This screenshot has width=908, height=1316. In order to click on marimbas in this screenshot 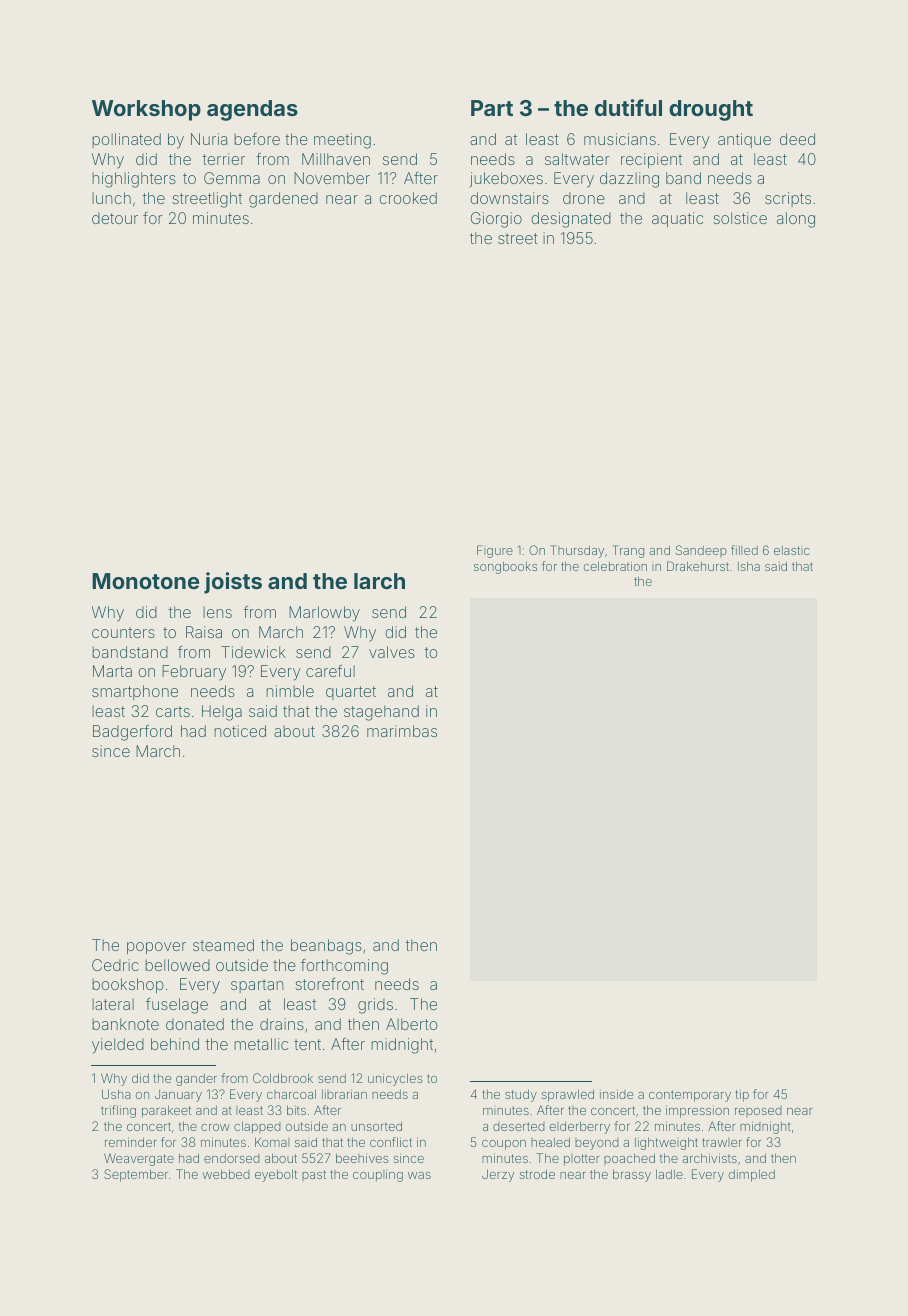, I will do `click(402, 731)`.
